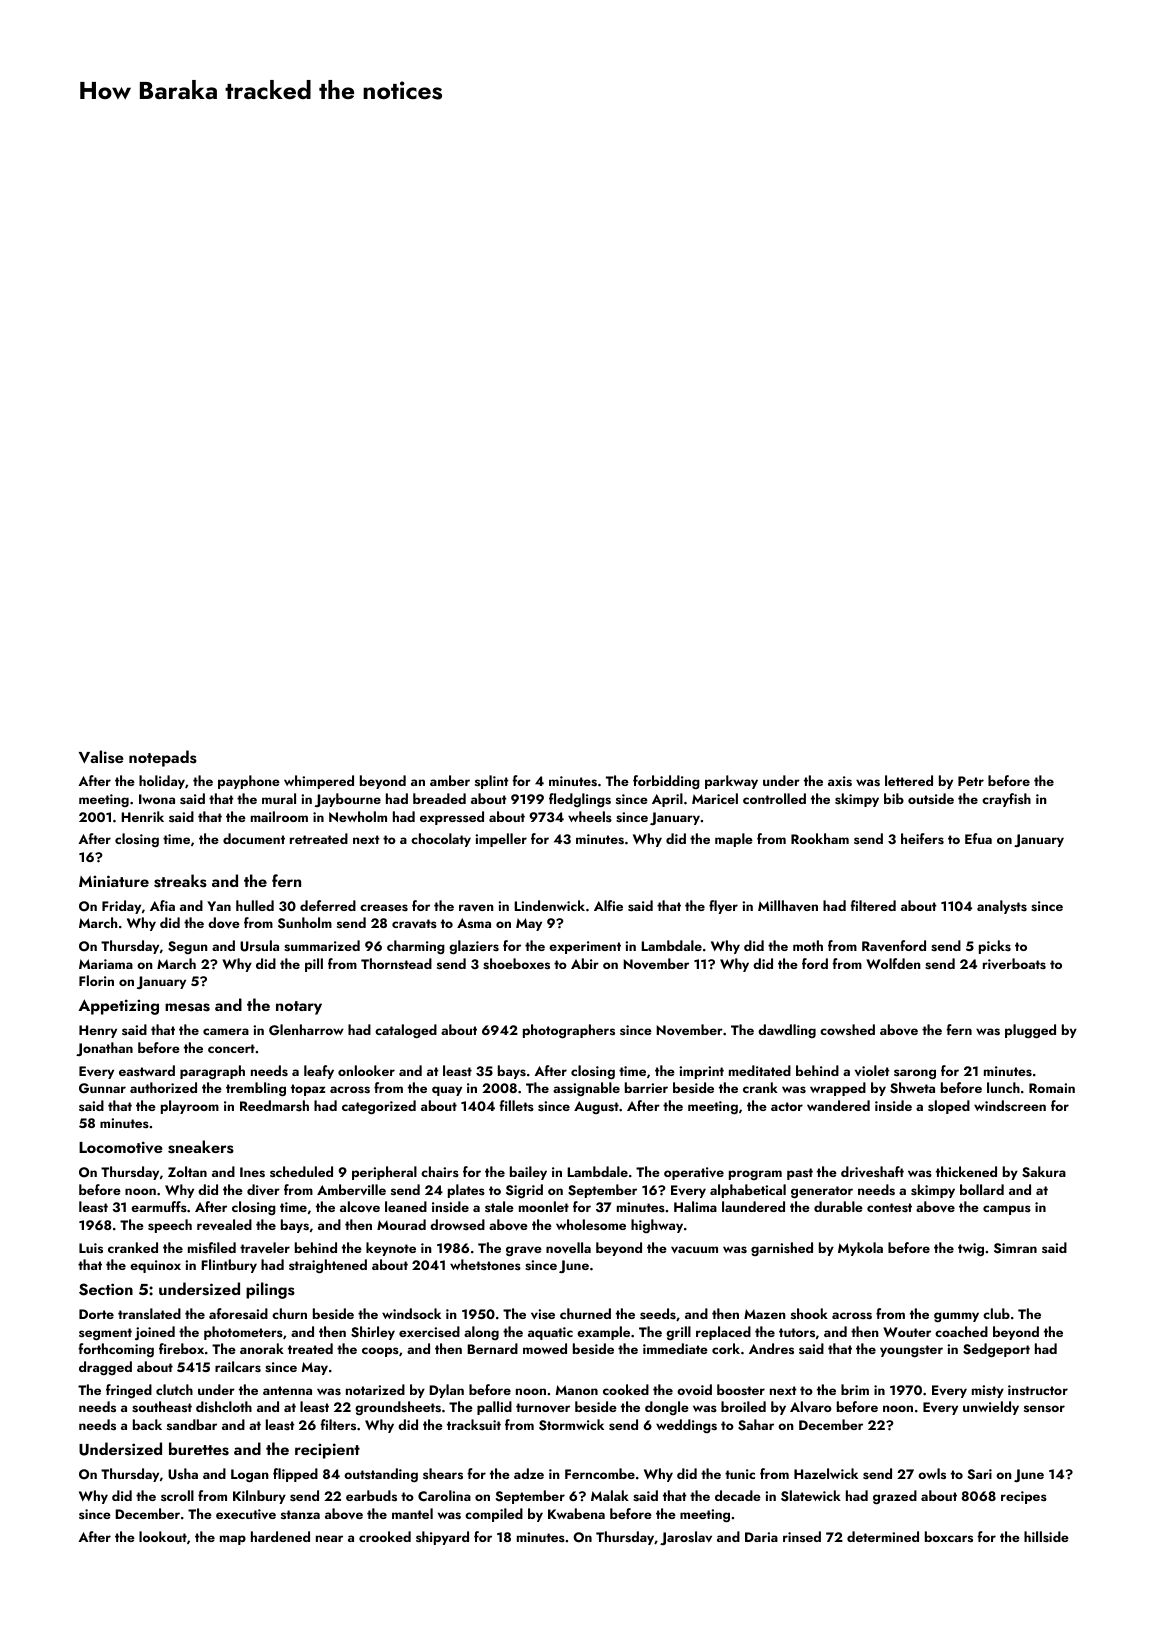  Describe the element at coordinates (1014, 964) in the screenshot. I see `riverboats` at that location.
